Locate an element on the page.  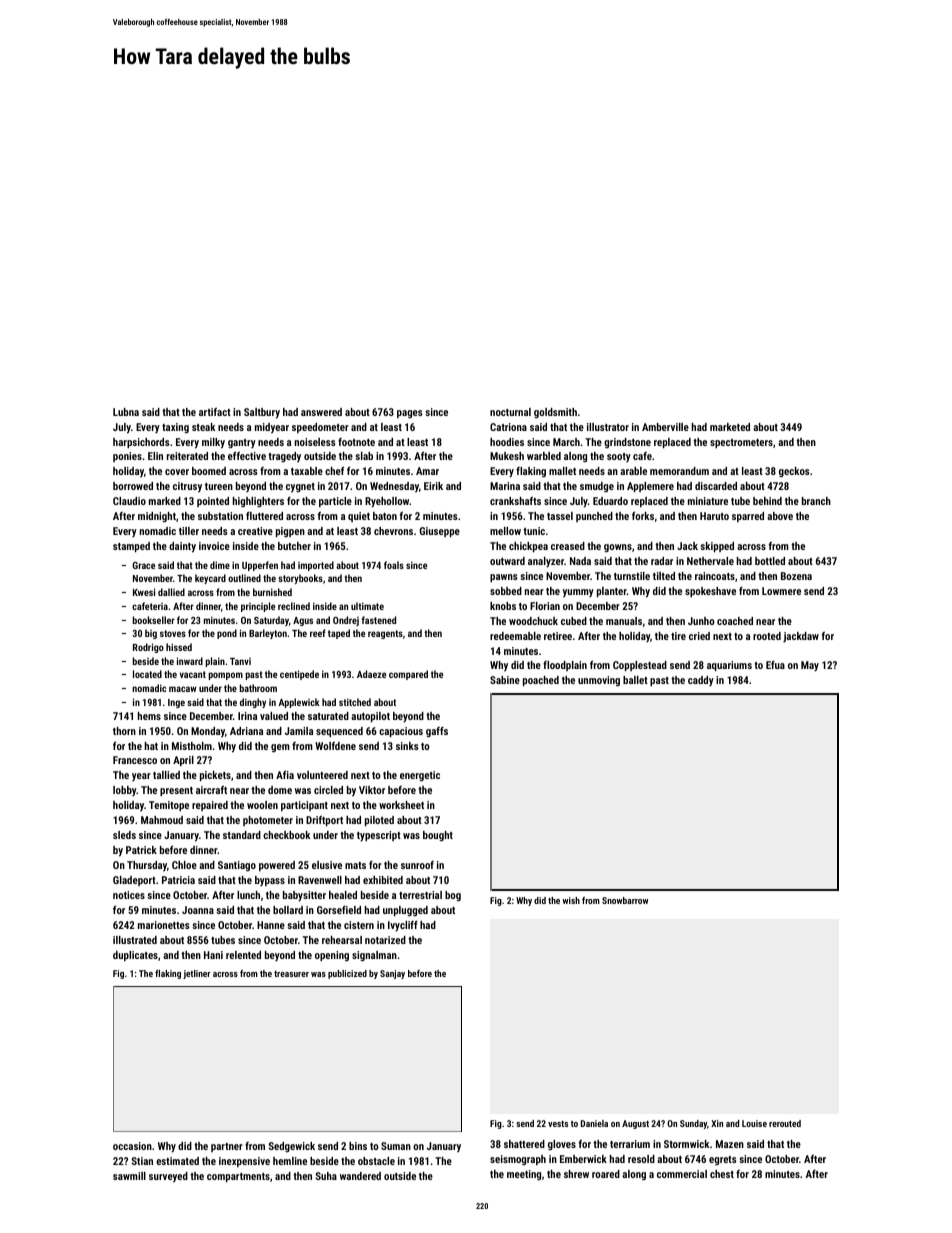
marketed is located at coordinates (730, 427).
